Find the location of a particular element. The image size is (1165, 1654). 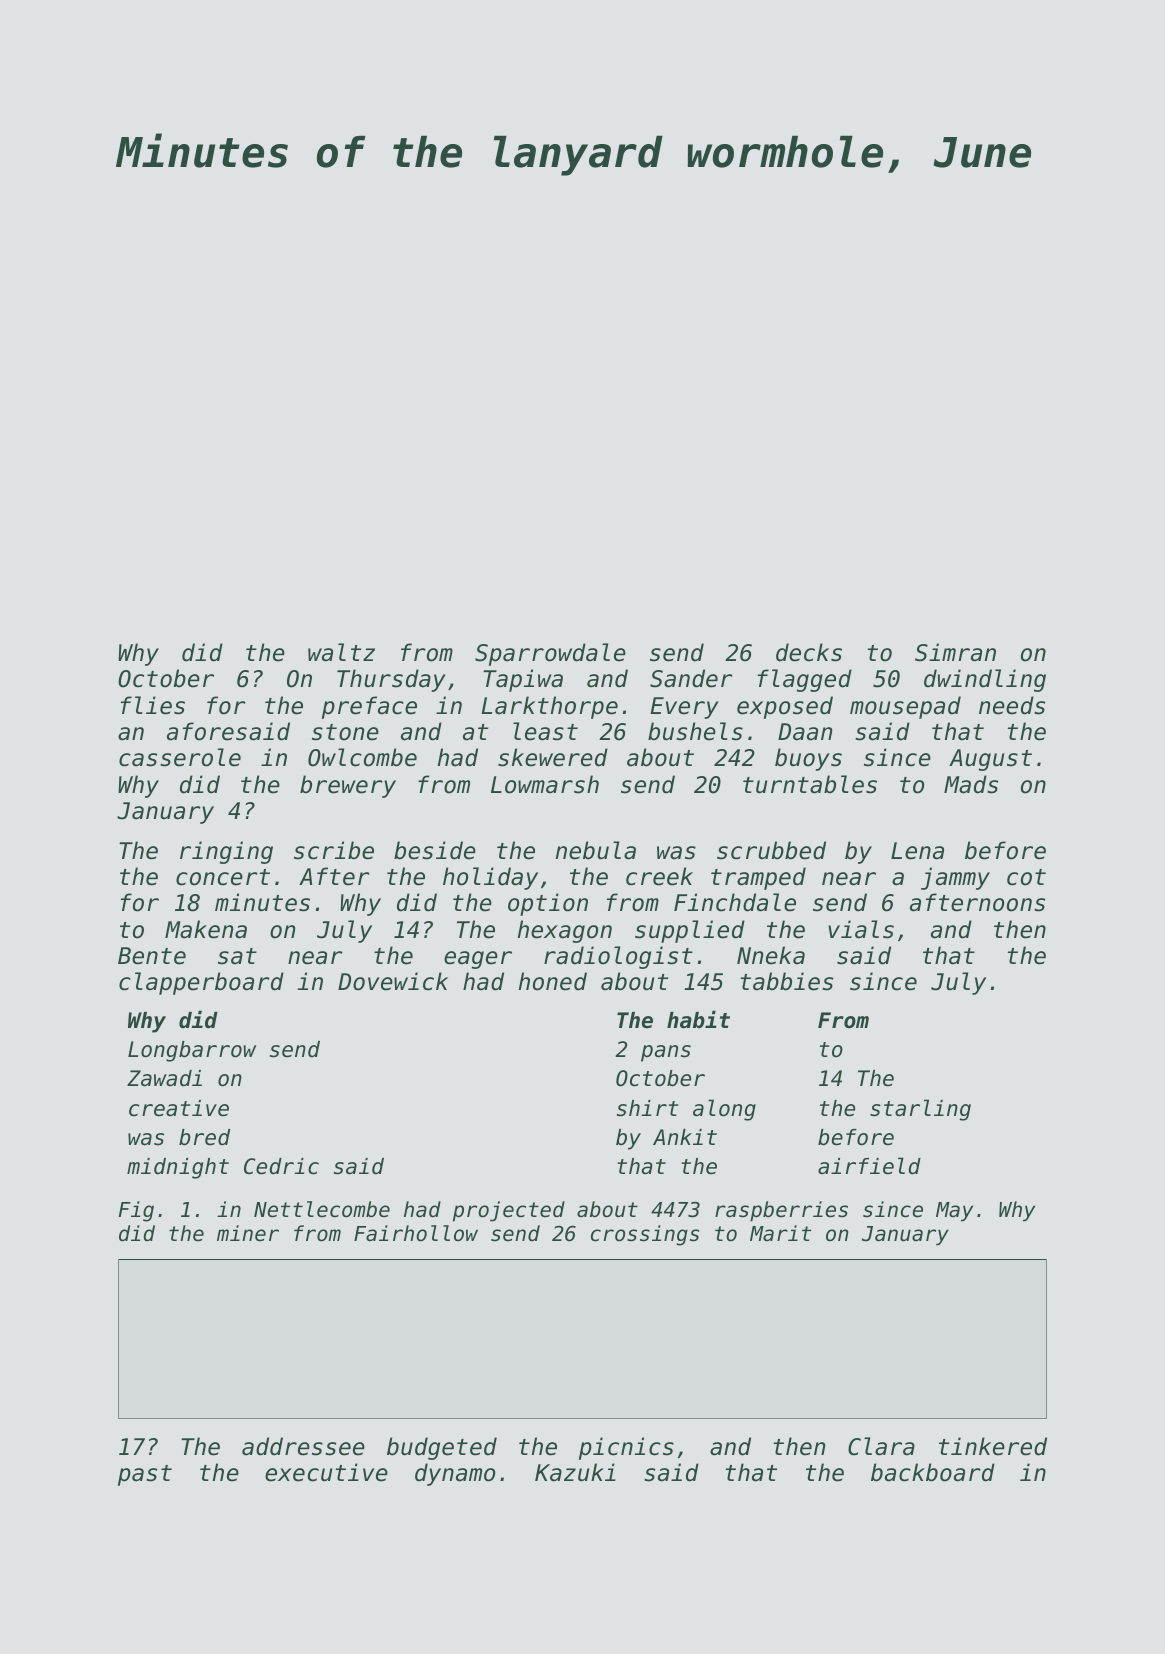

habit is located at coordinates (698, 1019).
